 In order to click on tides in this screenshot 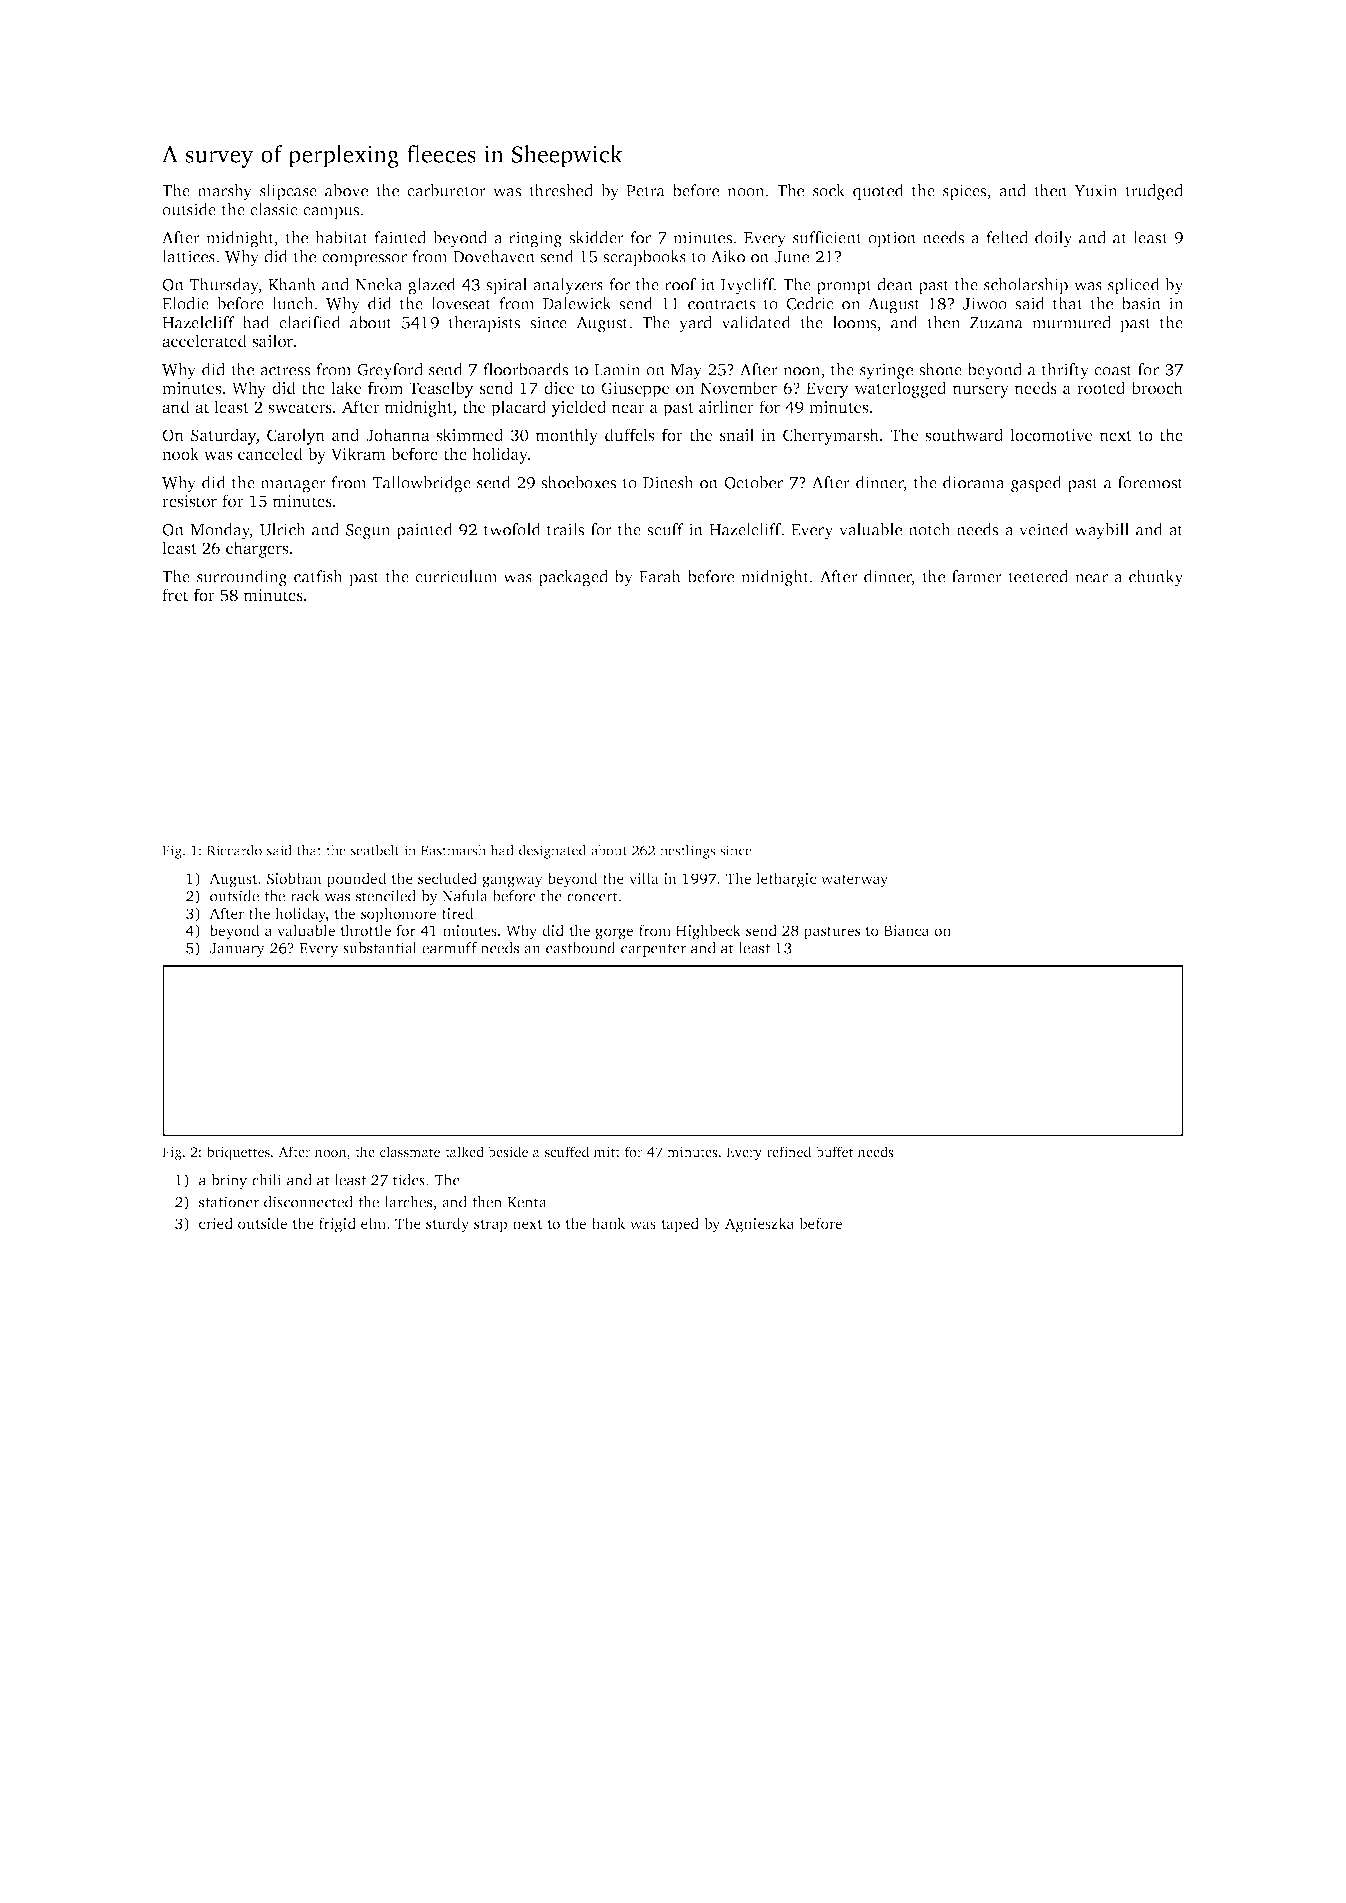, I will do `click(409, 1180)`.
